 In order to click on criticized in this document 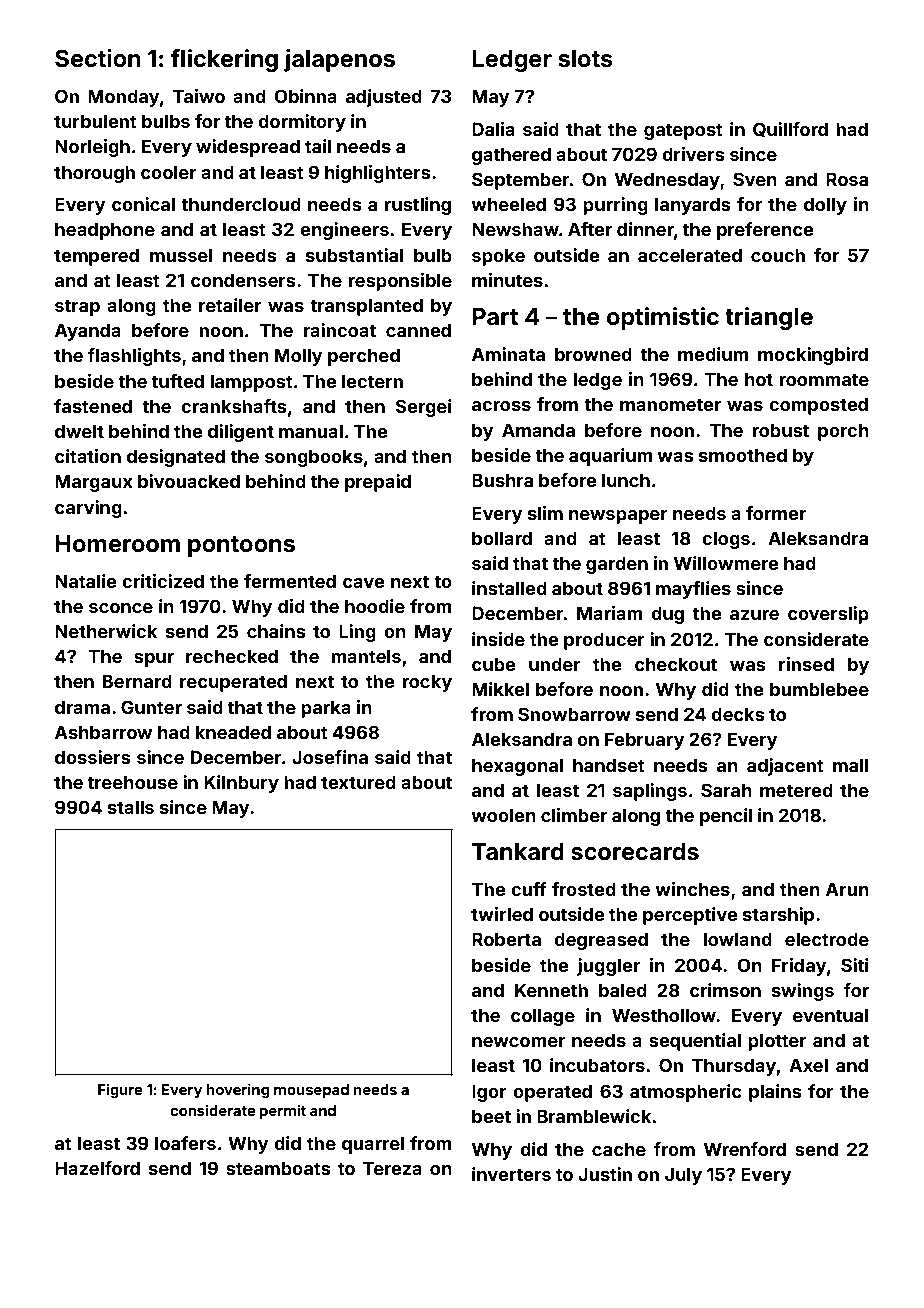, I will do `click(163, 581)`.
